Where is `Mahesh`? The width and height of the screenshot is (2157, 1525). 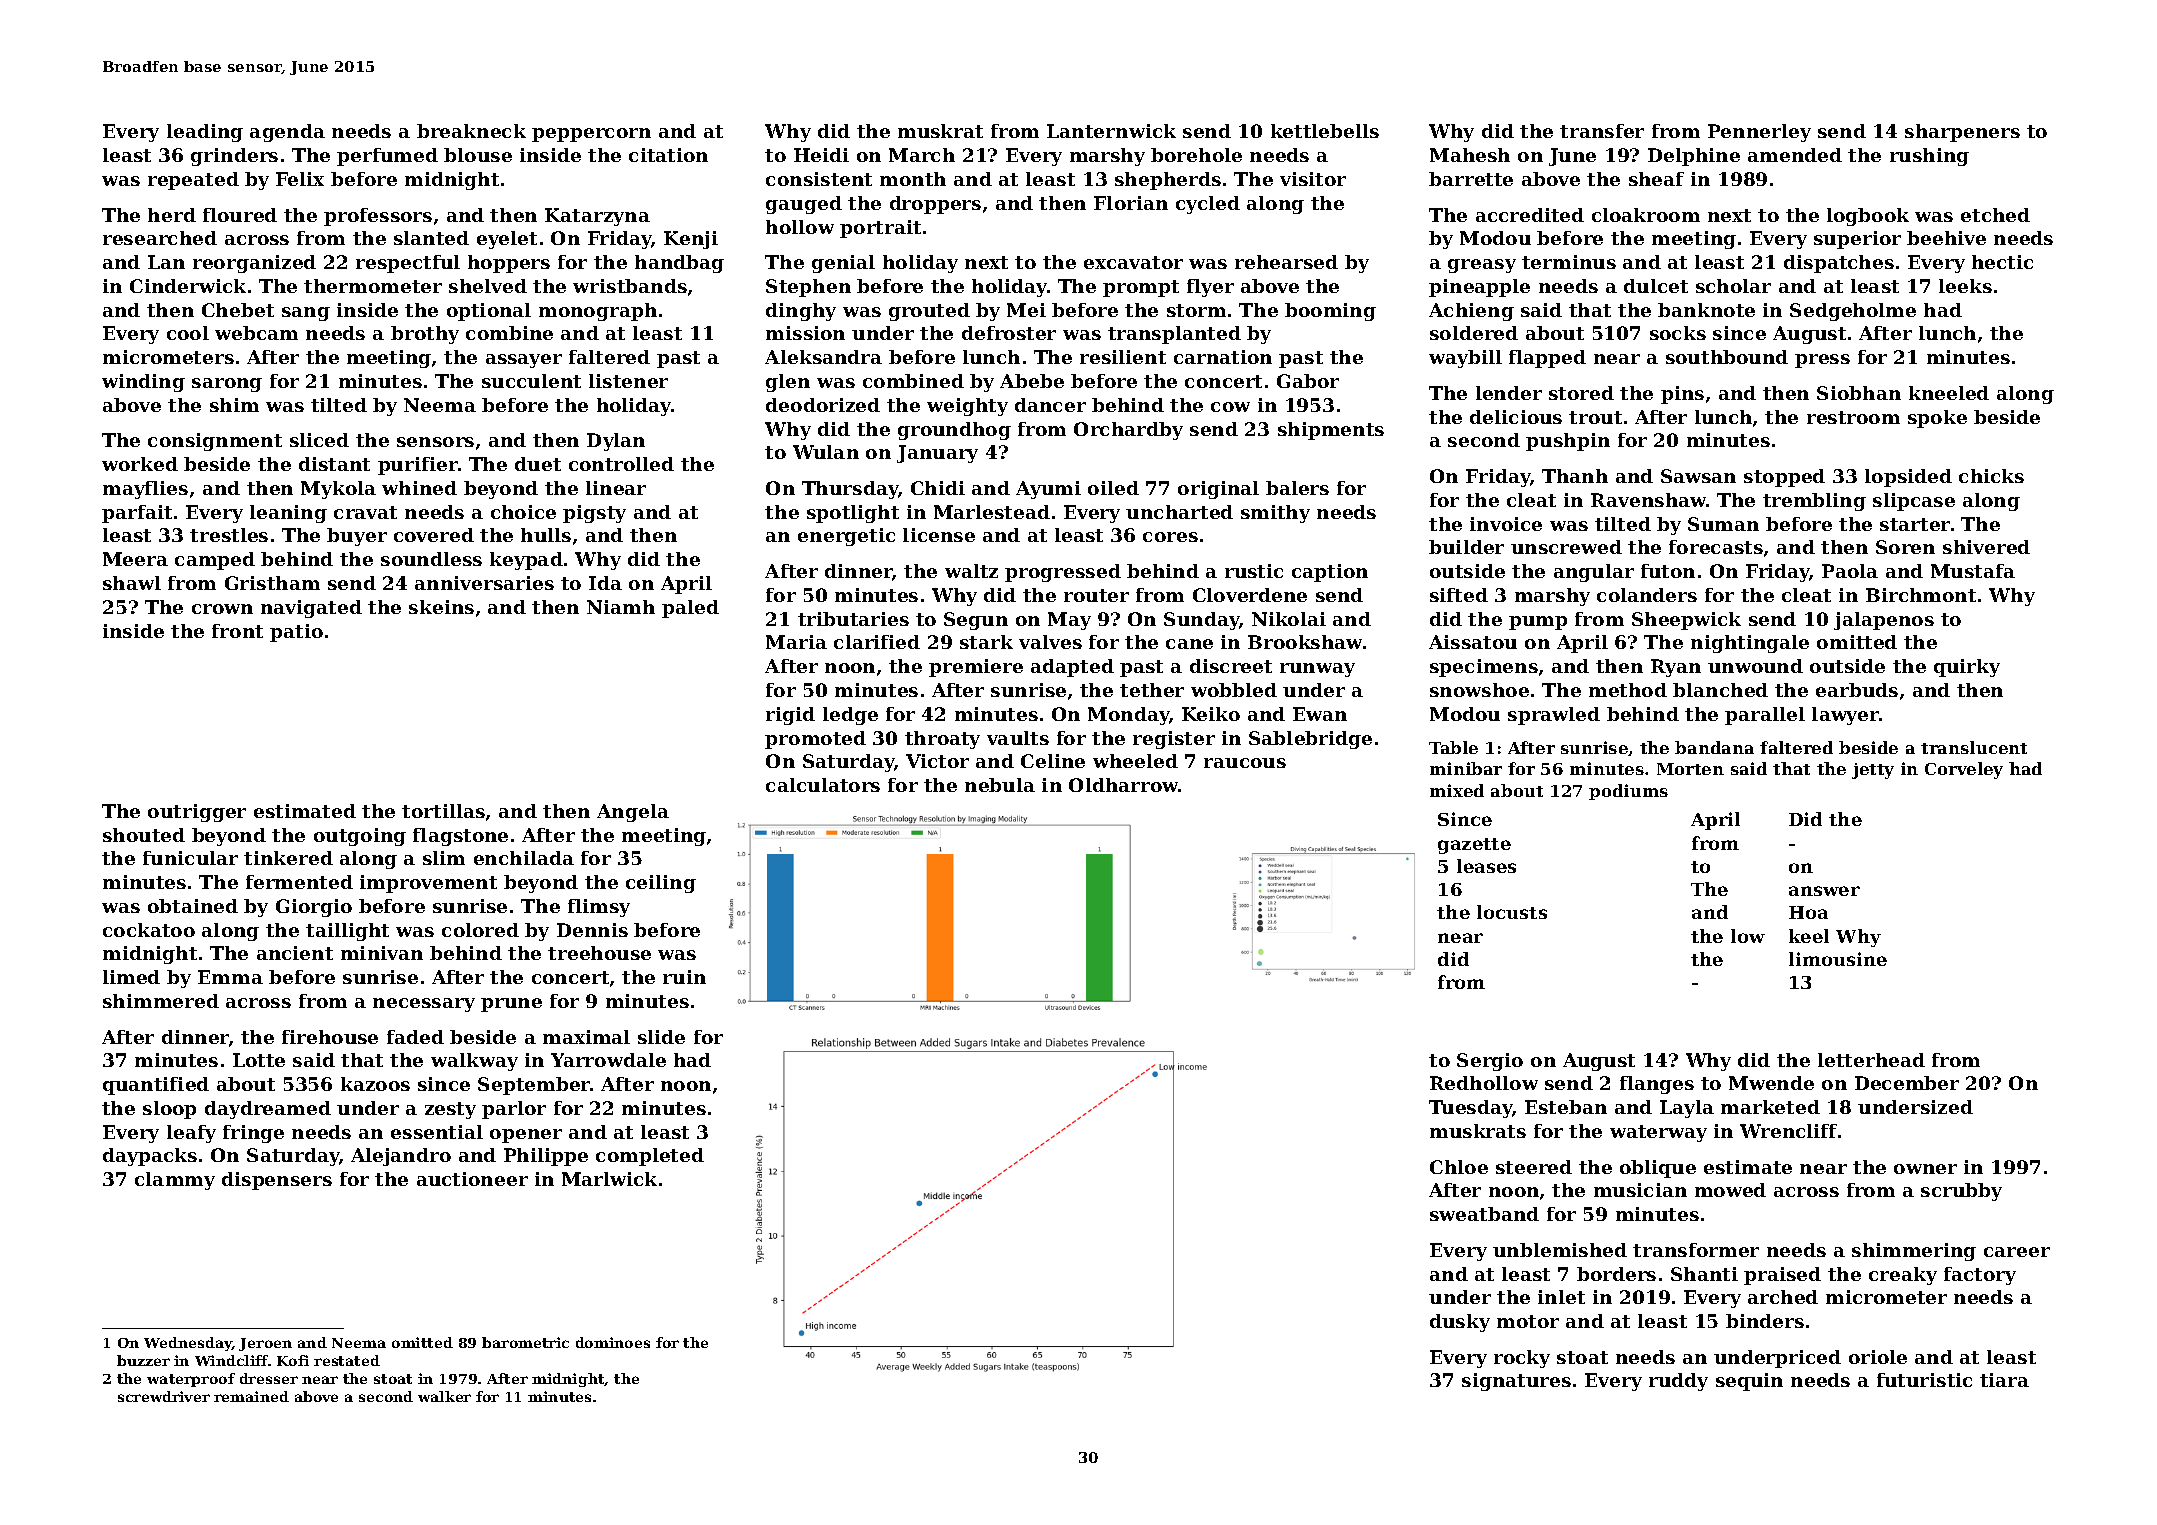 Mahesh is located at coordinates (1470, 155).
